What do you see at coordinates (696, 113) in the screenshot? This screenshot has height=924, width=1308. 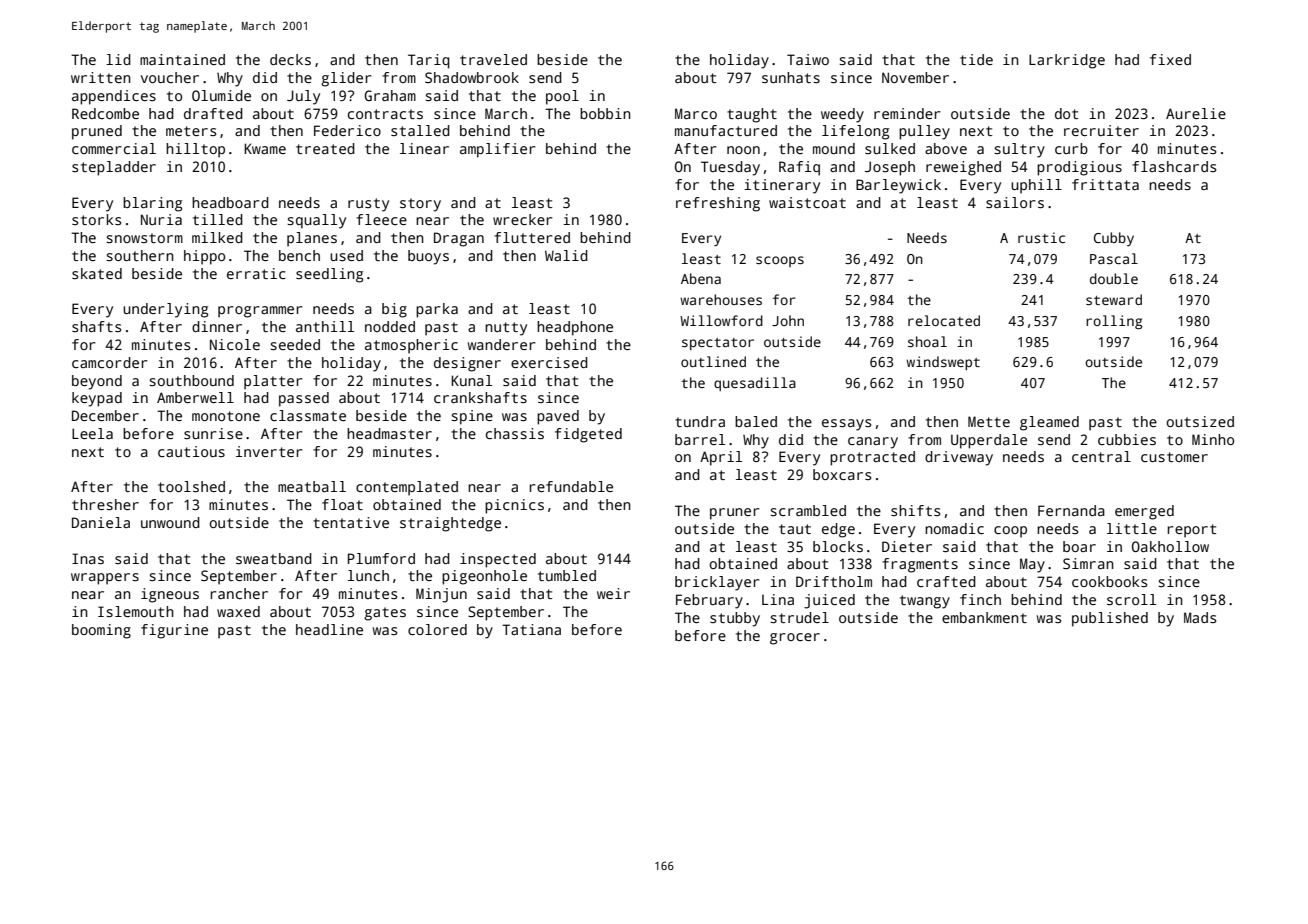 I see `Marco` at bounding box center [696, 113].
